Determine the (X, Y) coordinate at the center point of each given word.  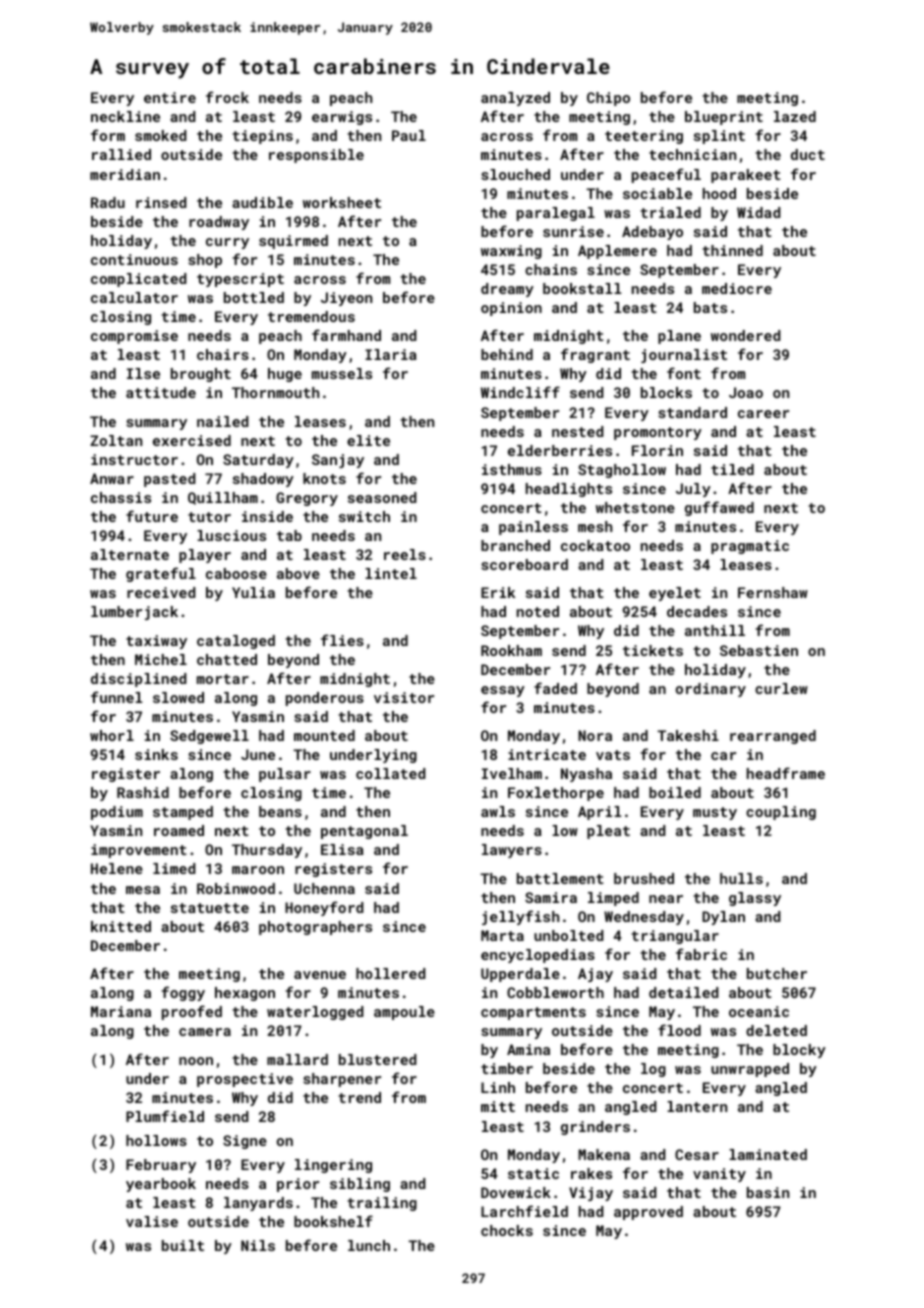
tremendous (311, 316)
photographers (315, 928)
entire (170, 97)
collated (391, 773)
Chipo (608, 99)
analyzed (515, 99)
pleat (608, 832)
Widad (759, 212)
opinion (511, 309)
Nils (258, 1245)
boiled (675, 792)
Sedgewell (209, 737)
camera (205, 1032)
